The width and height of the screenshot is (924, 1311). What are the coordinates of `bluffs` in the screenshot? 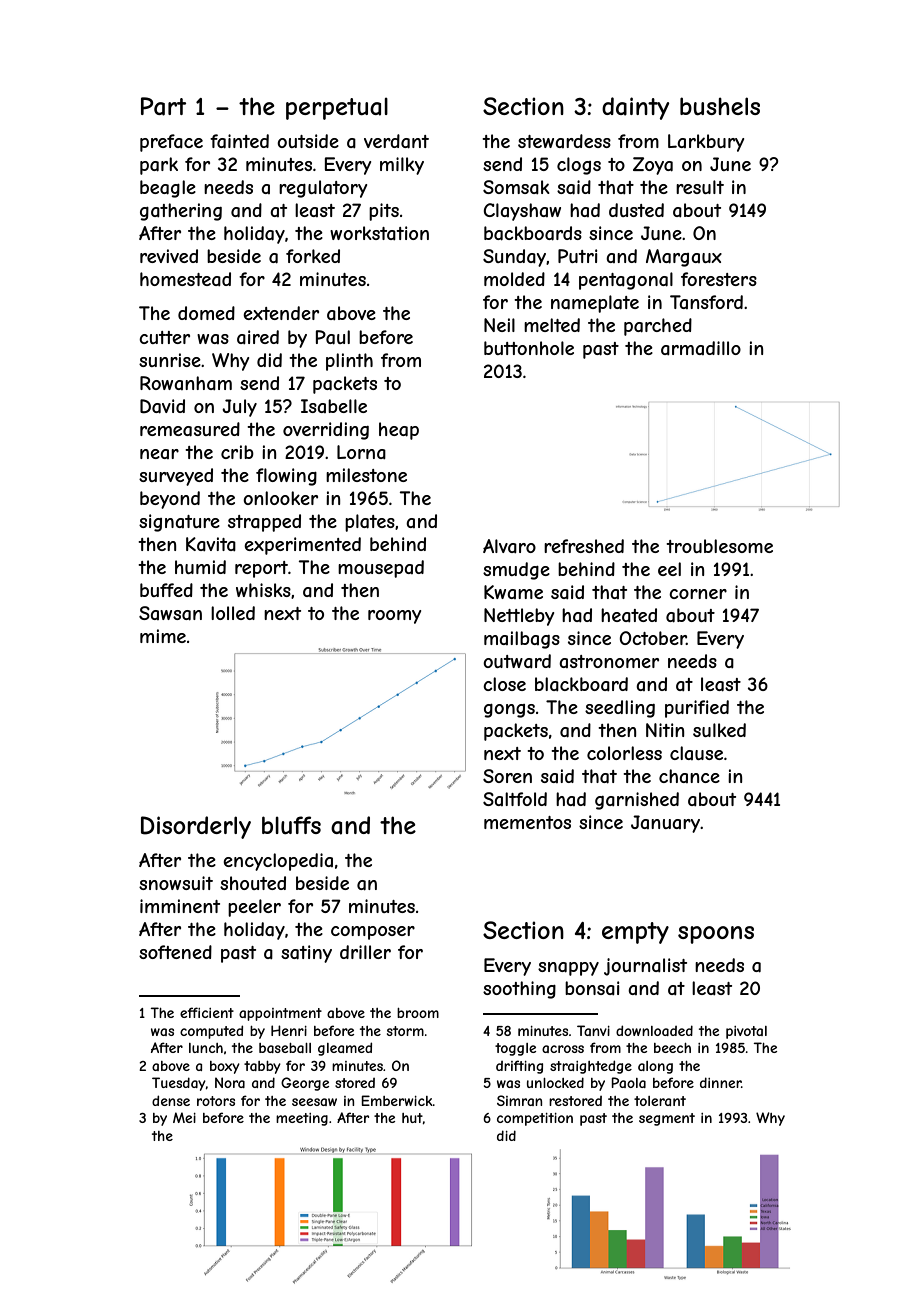 It's located at (291, 825).
